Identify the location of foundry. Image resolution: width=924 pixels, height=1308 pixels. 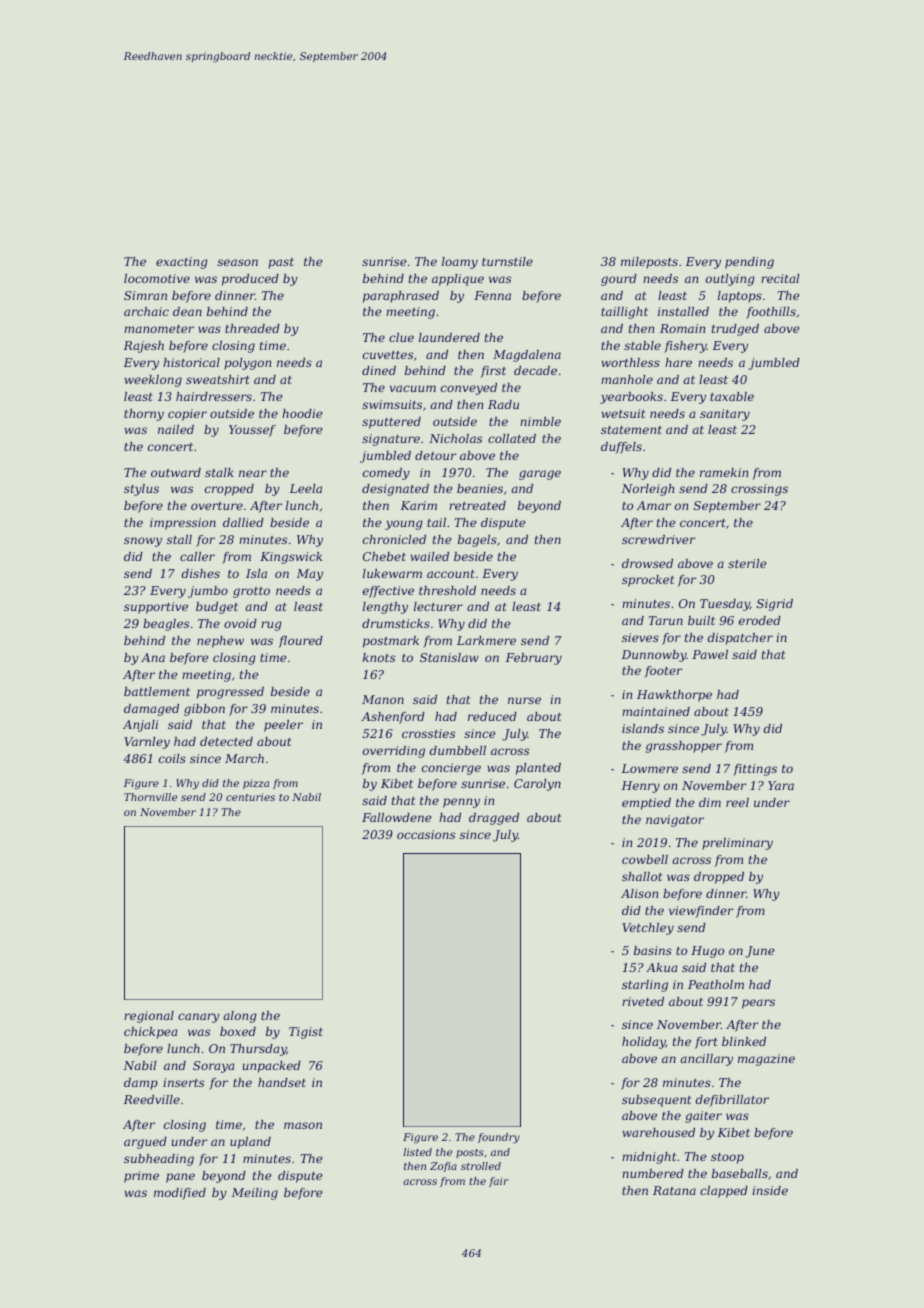
(499, 1138).
